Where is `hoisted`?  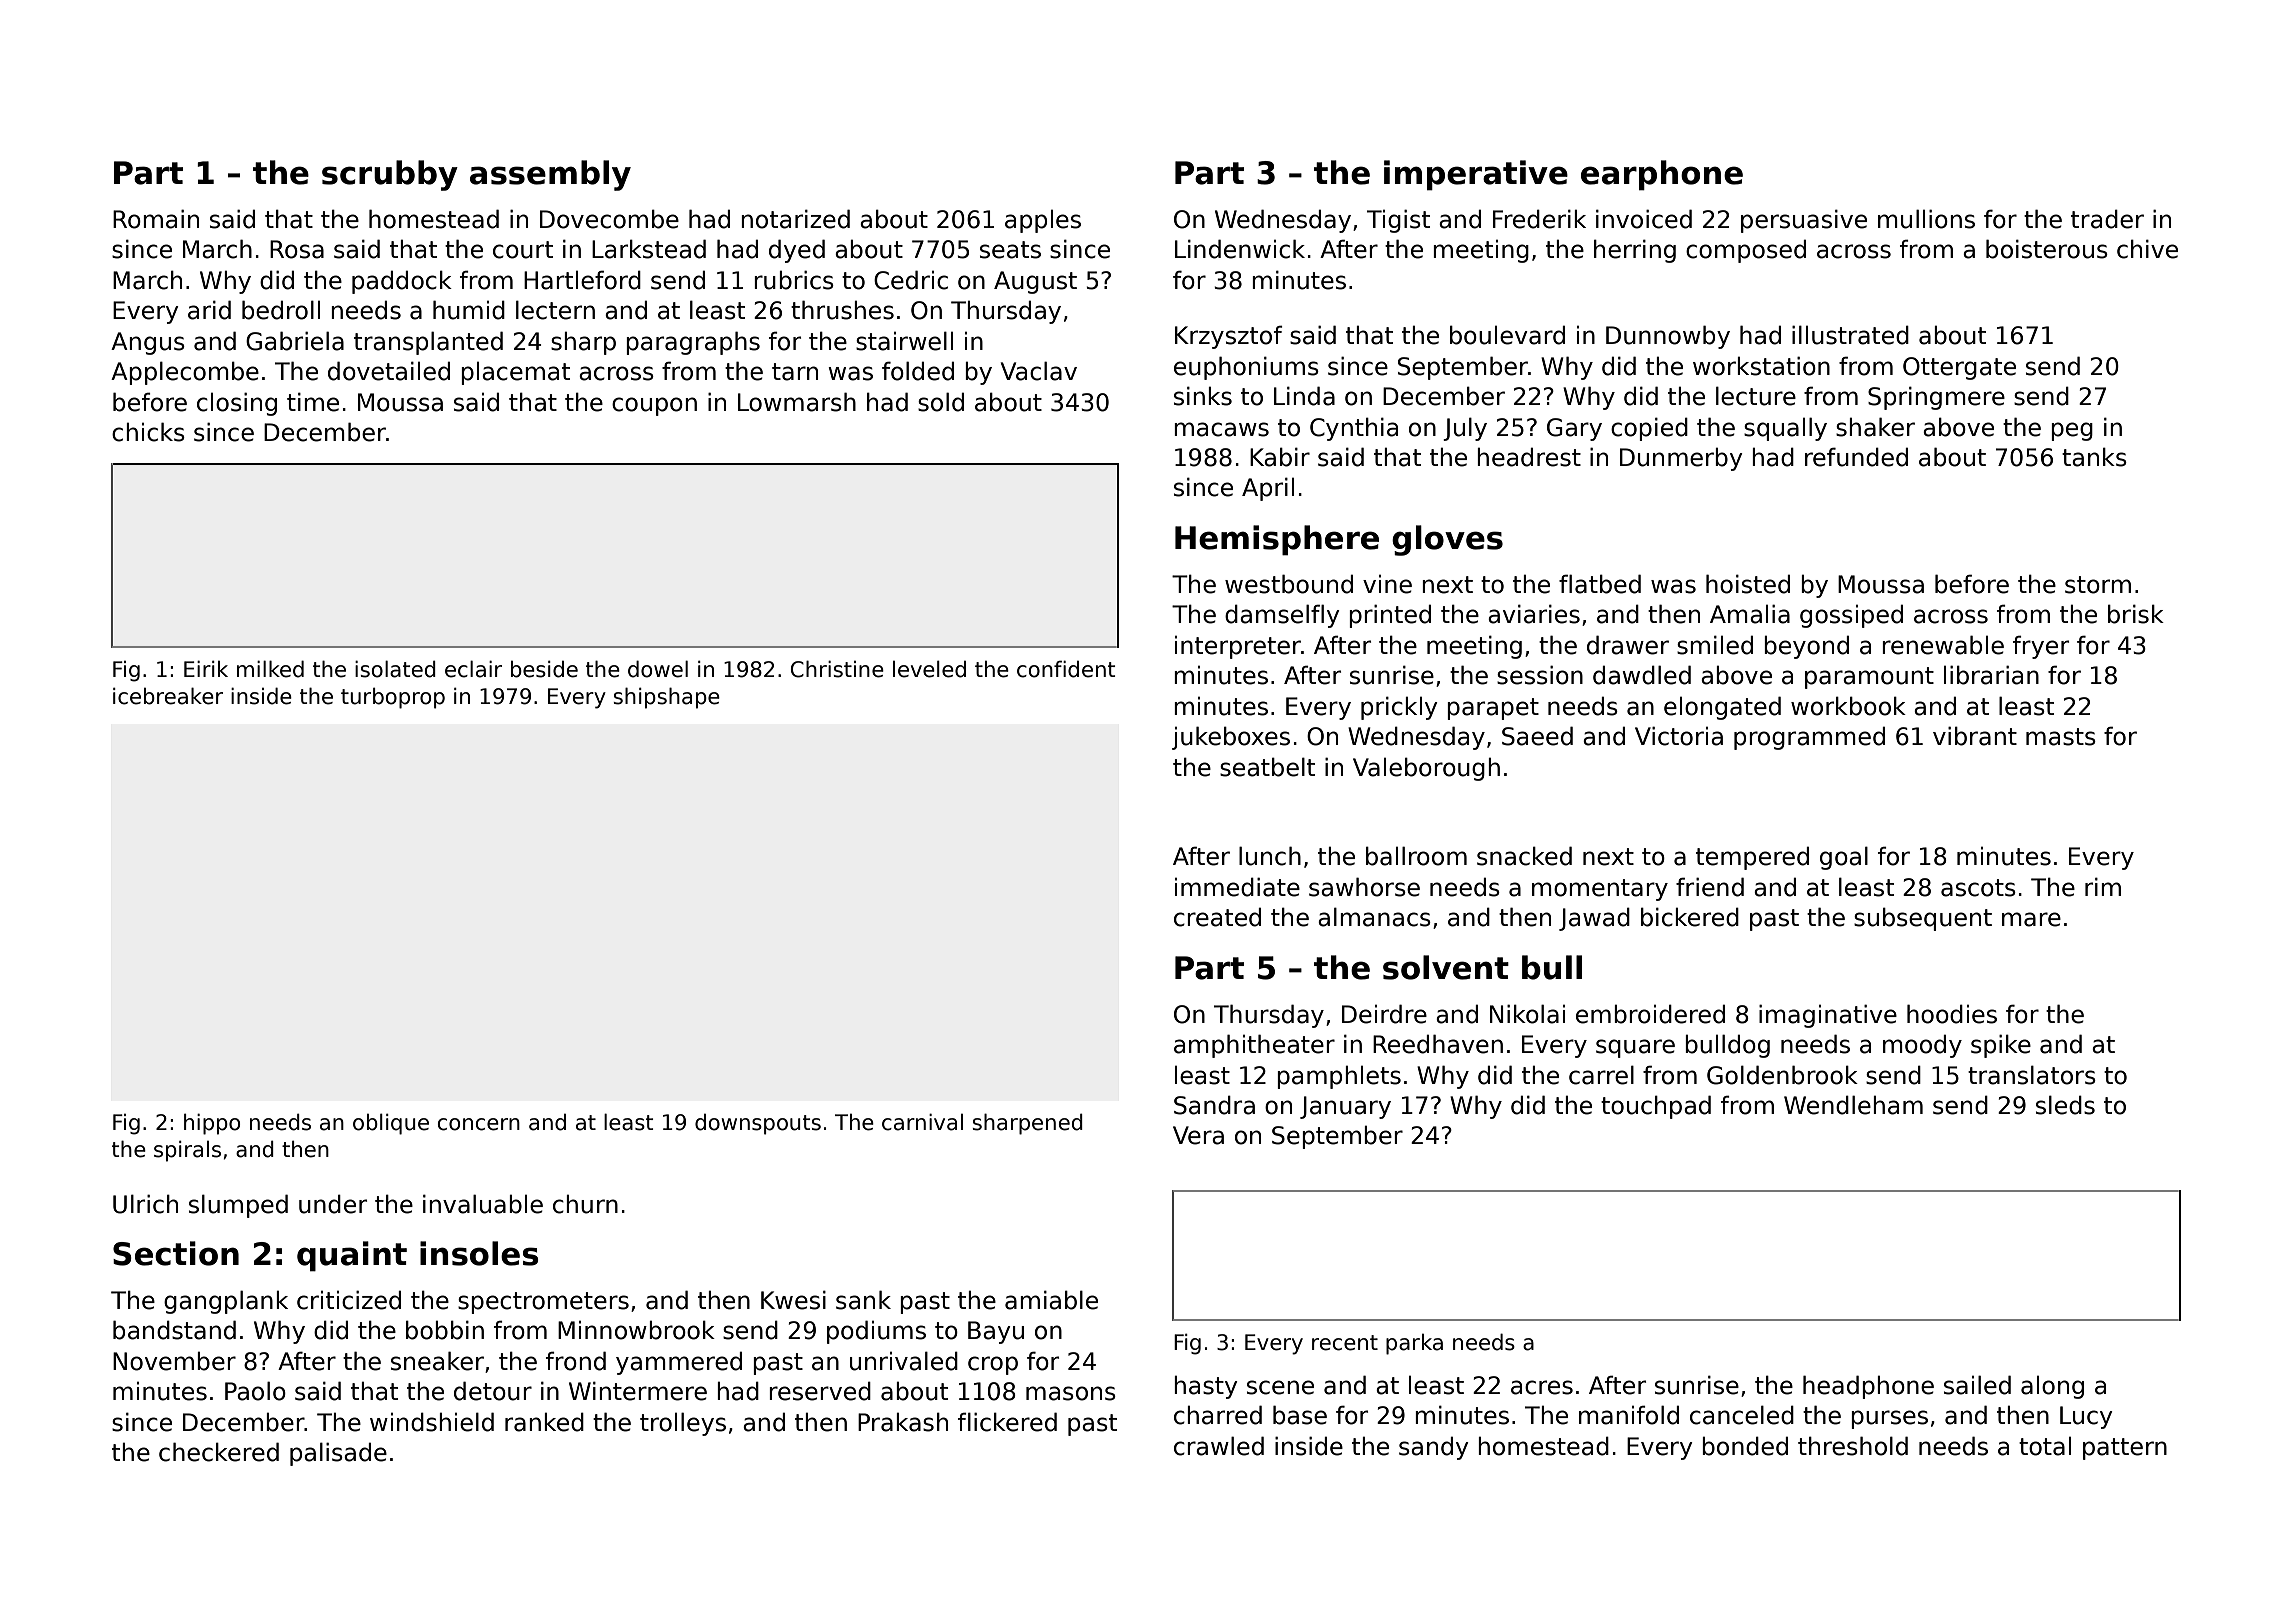 hoisted is located at coordinates (1748, 584).
